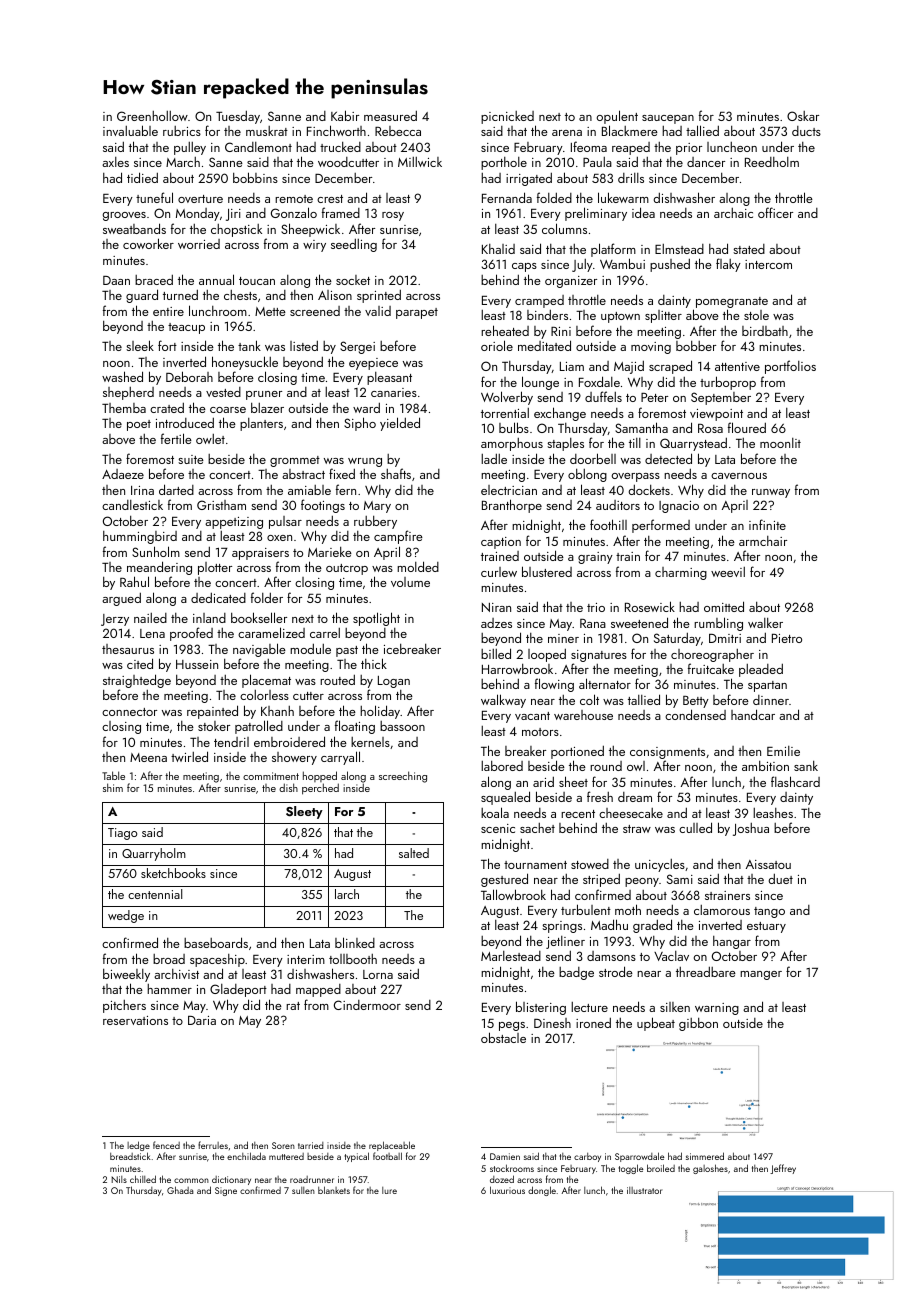 The height and width of the screenshot is (1308, 924). Describe the element at coordinates (498, 249) in the screenshot. I see `Khalid` at that location.
